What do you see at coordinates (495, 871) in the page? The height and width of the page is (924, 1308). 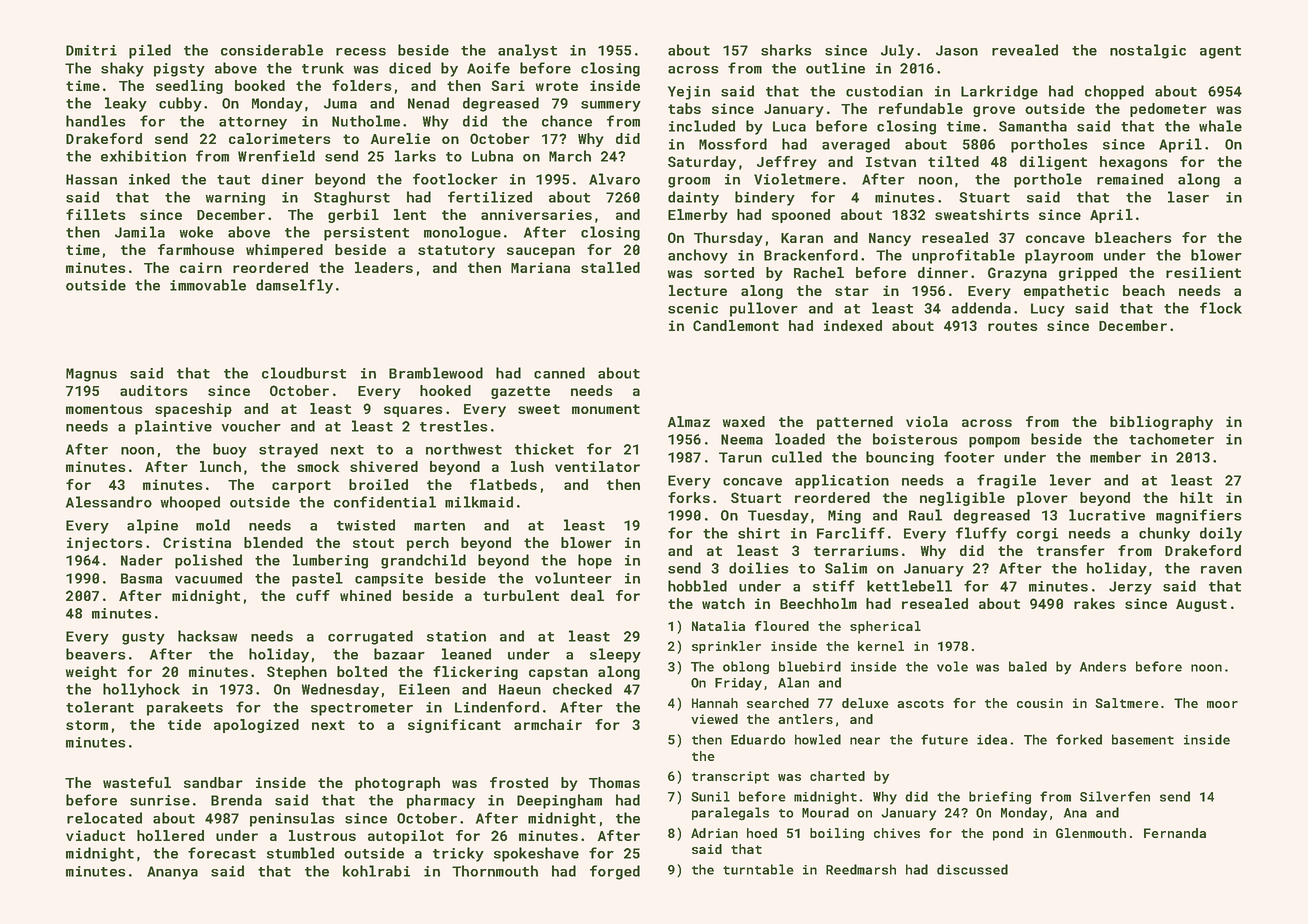 I see `Thornmouth` at bounding box center [495, 871].
